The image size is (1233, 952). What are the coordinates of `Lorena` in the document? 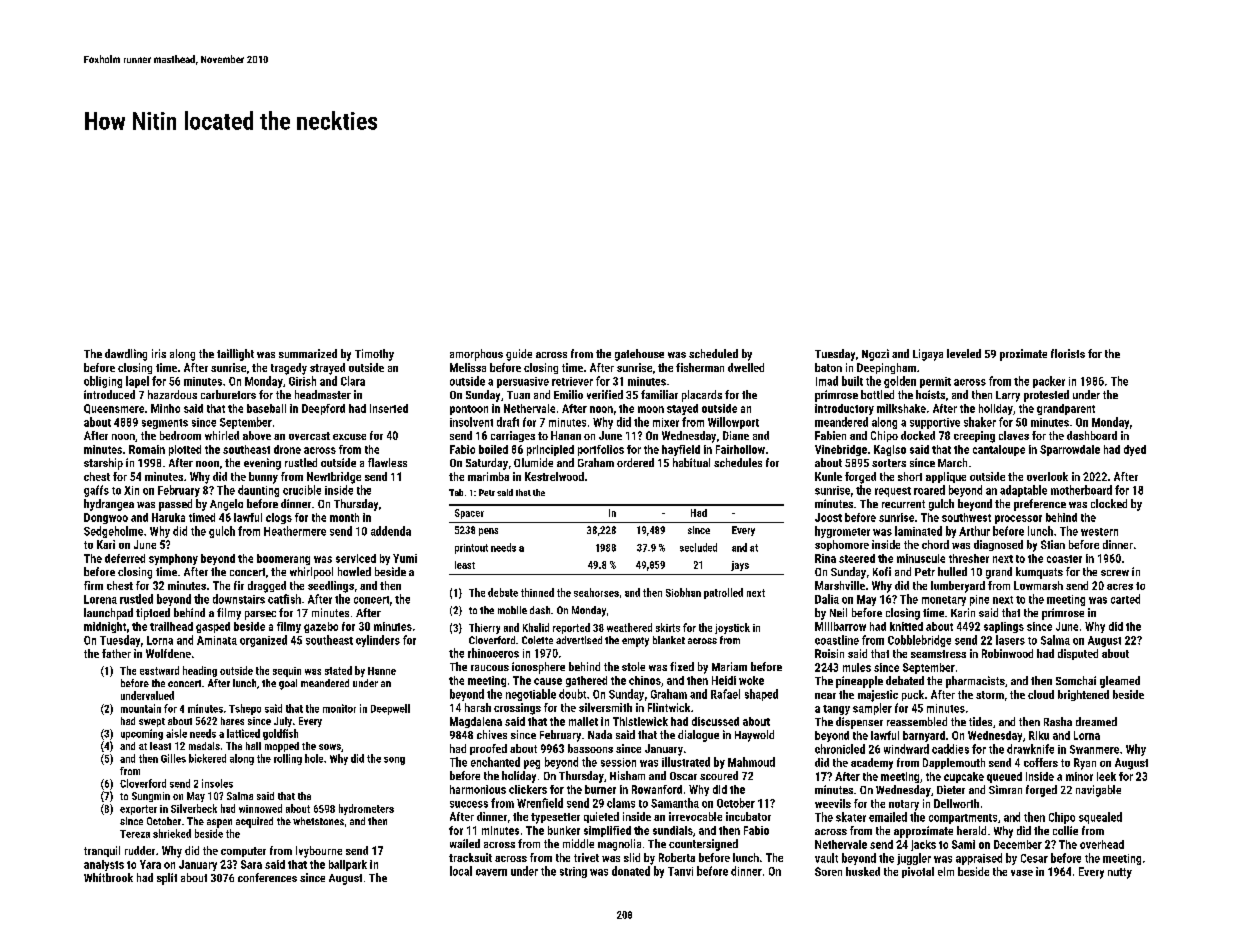 It's located at (100, 599).
